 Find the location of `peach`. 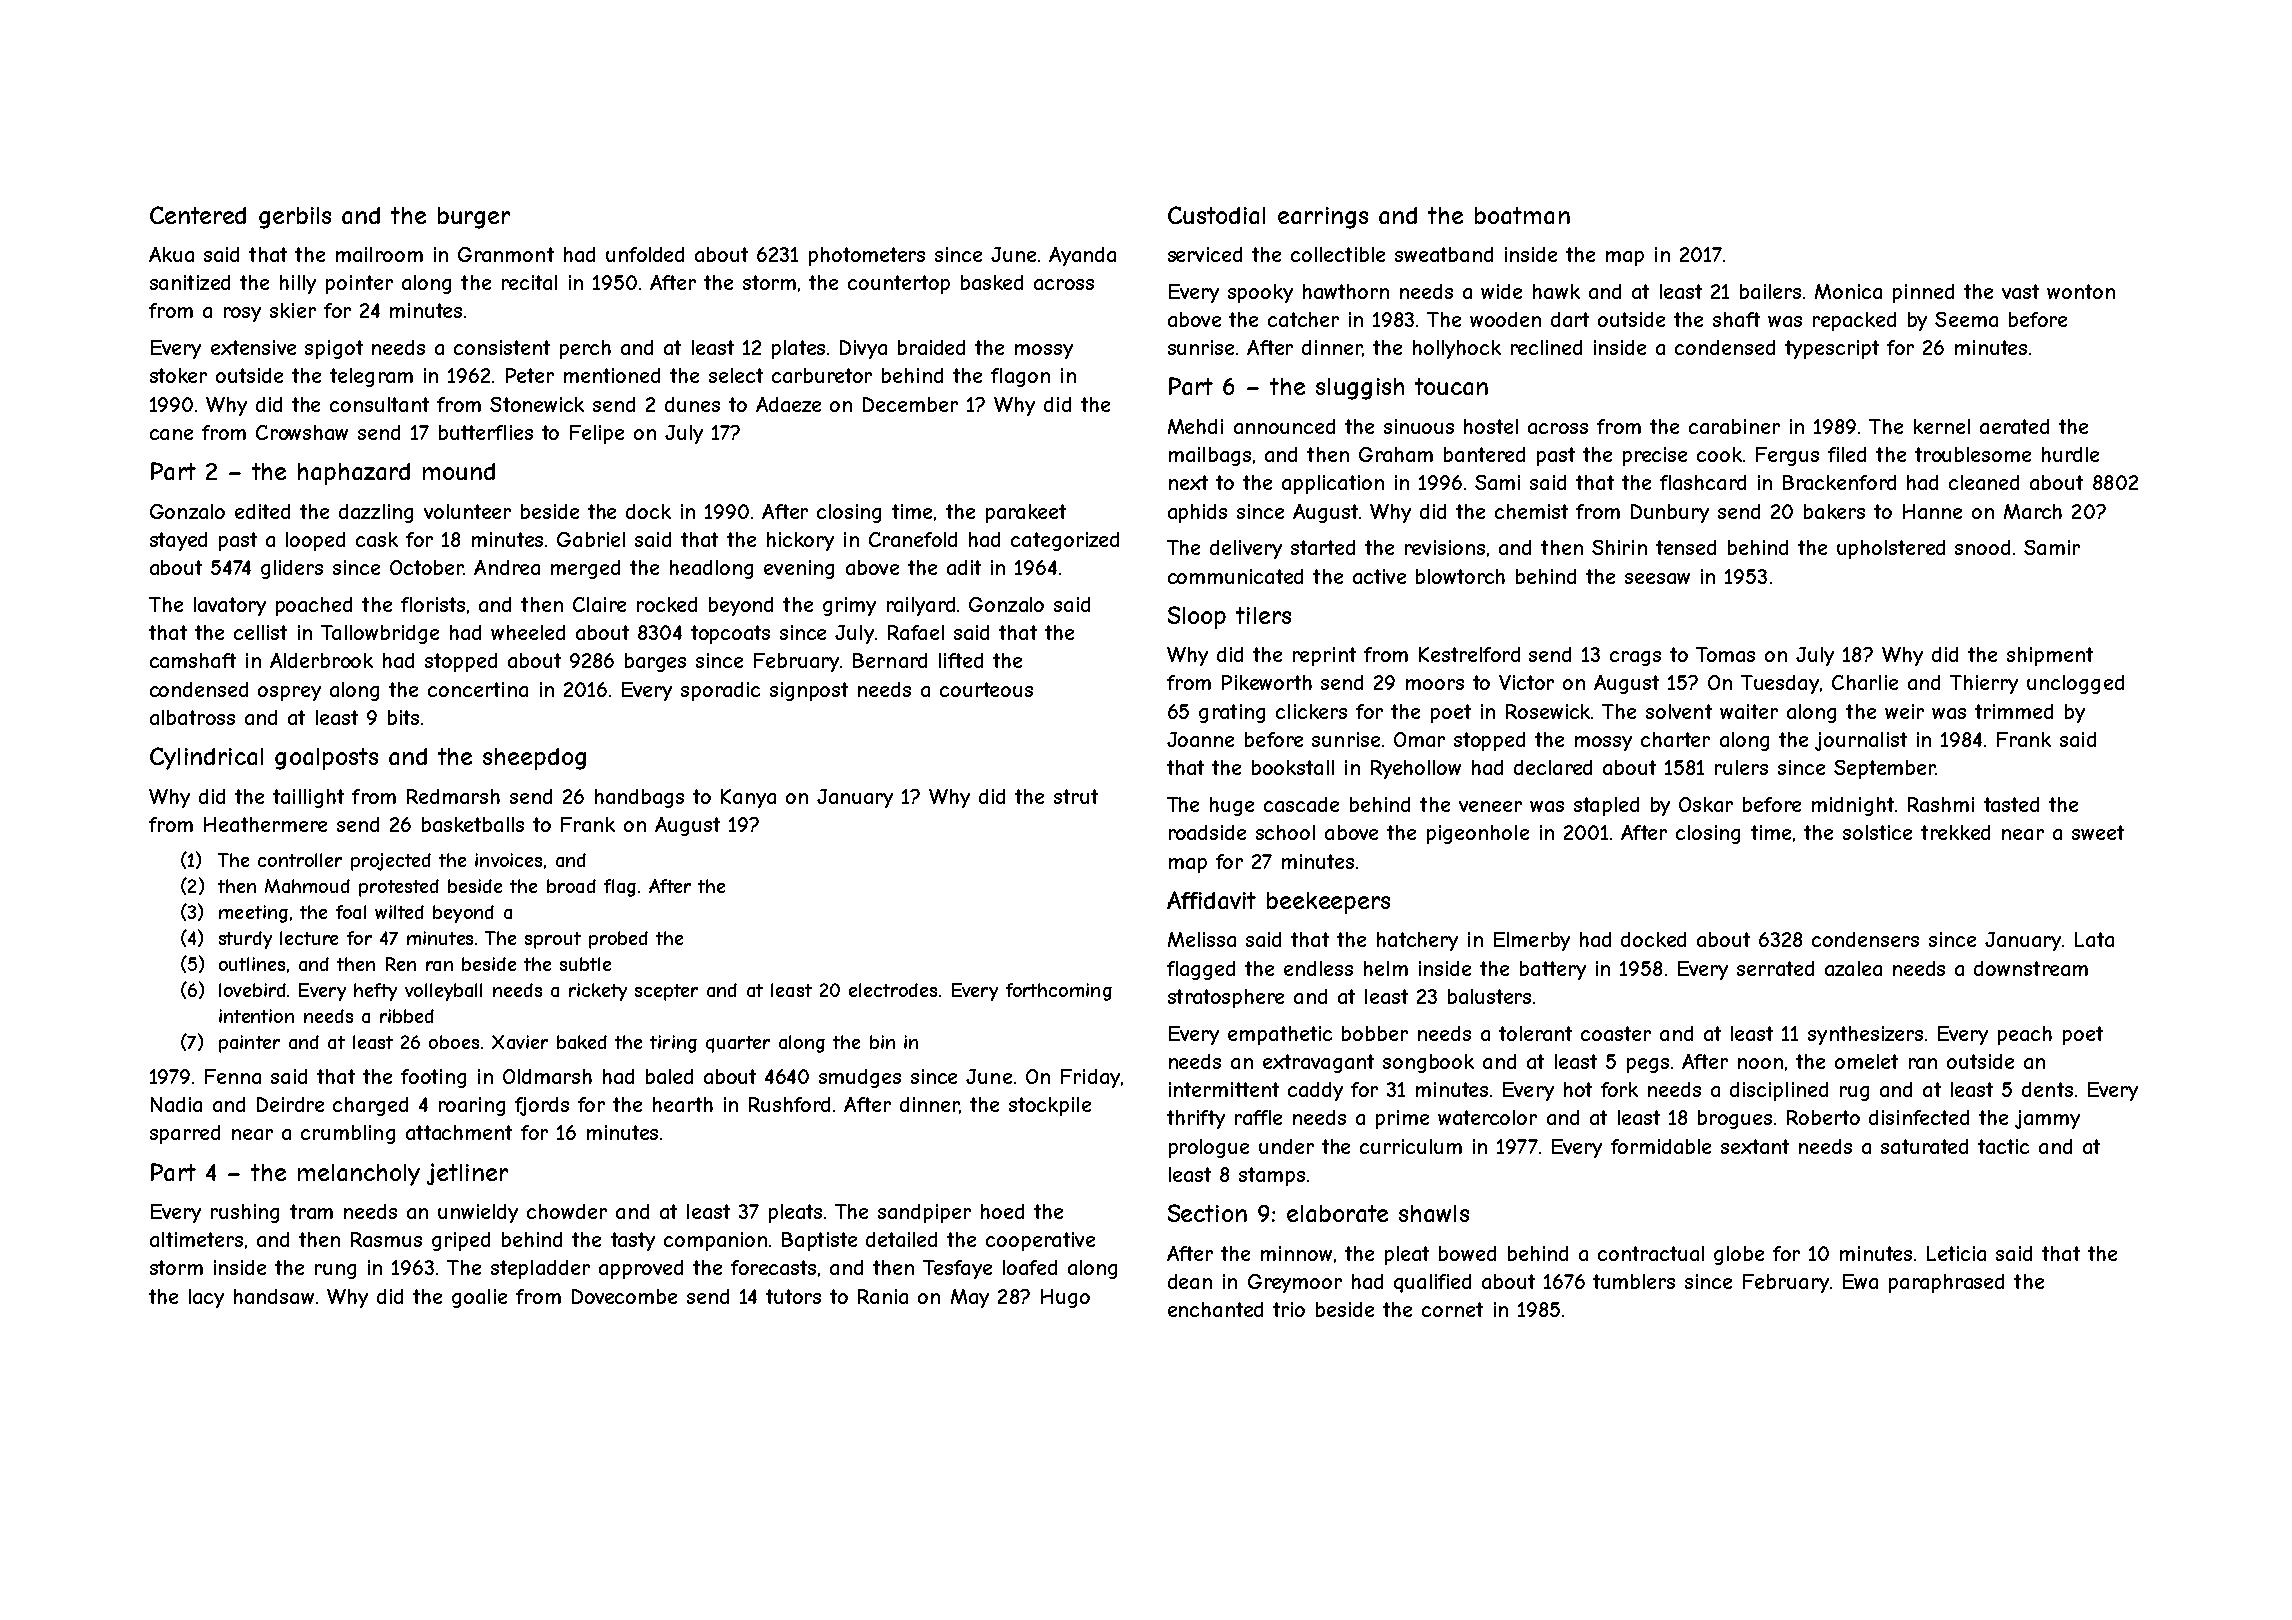

peach is located at coordinates (2025, 1035).
